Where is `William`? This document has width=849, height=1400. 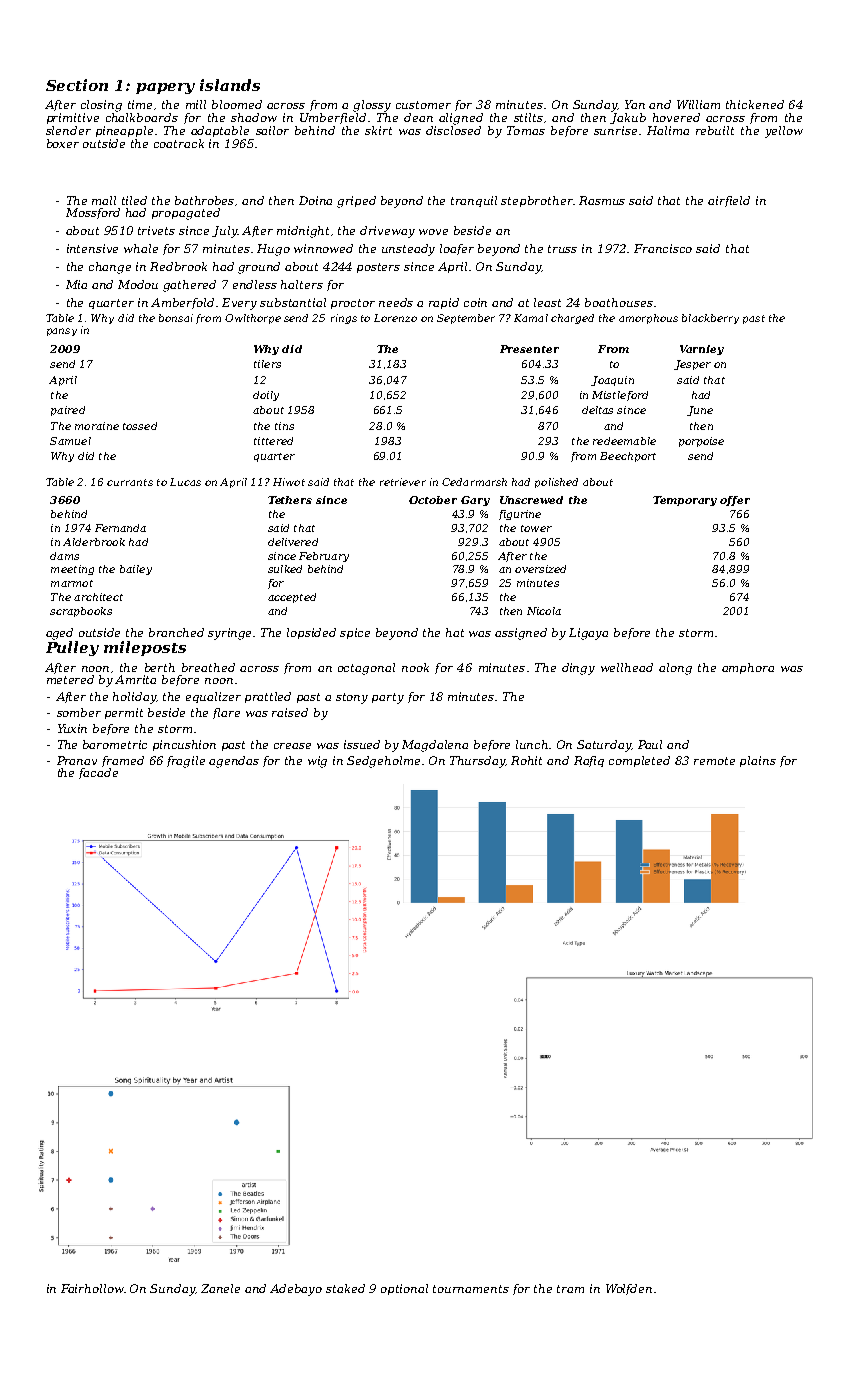
William is located at coordinates (698, 104).
